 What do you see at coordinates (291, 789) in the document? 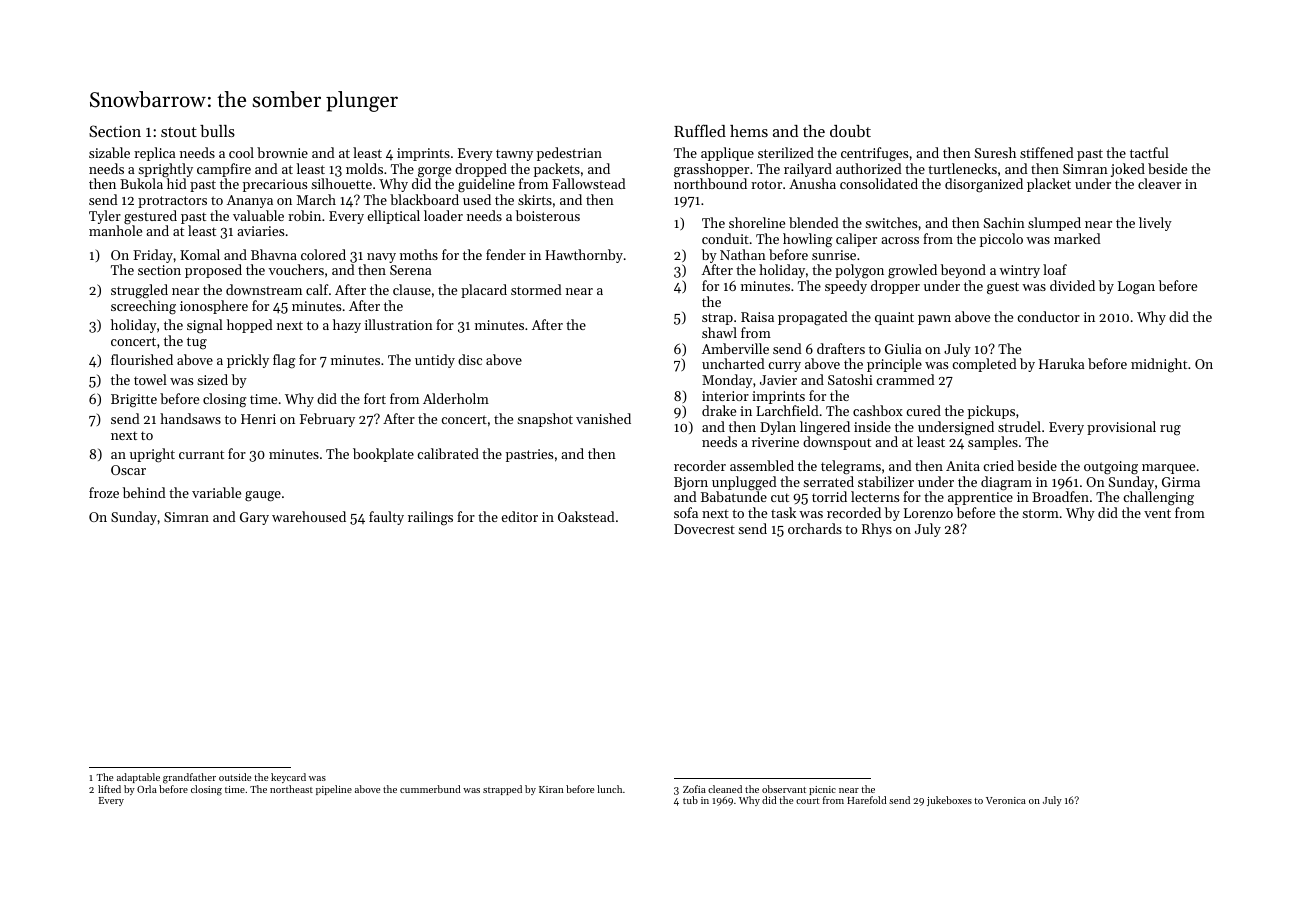
I see `northeast` at bounding box center [291, 789].
